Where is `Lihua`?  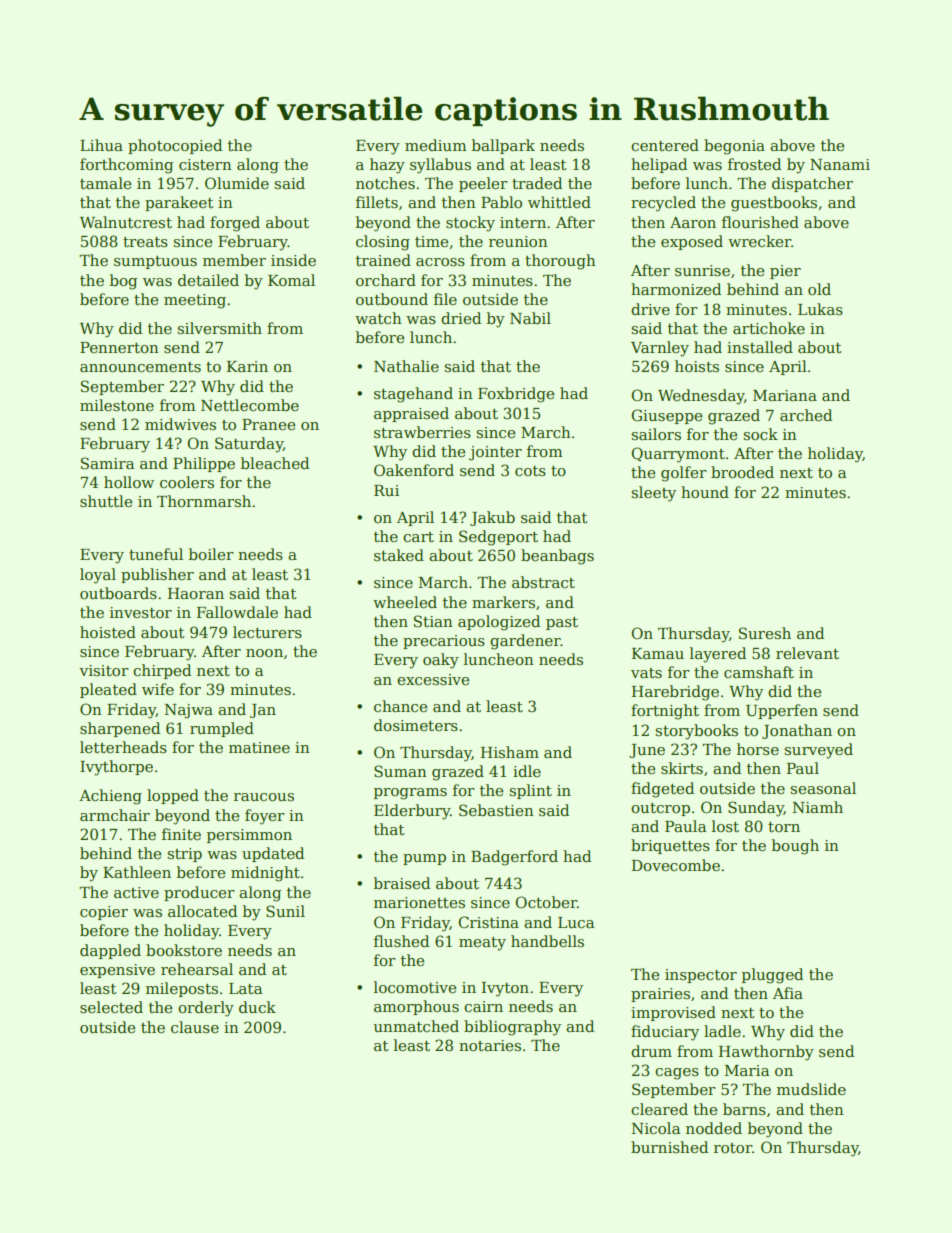 Lihua is located at coordinates (101, 145).
